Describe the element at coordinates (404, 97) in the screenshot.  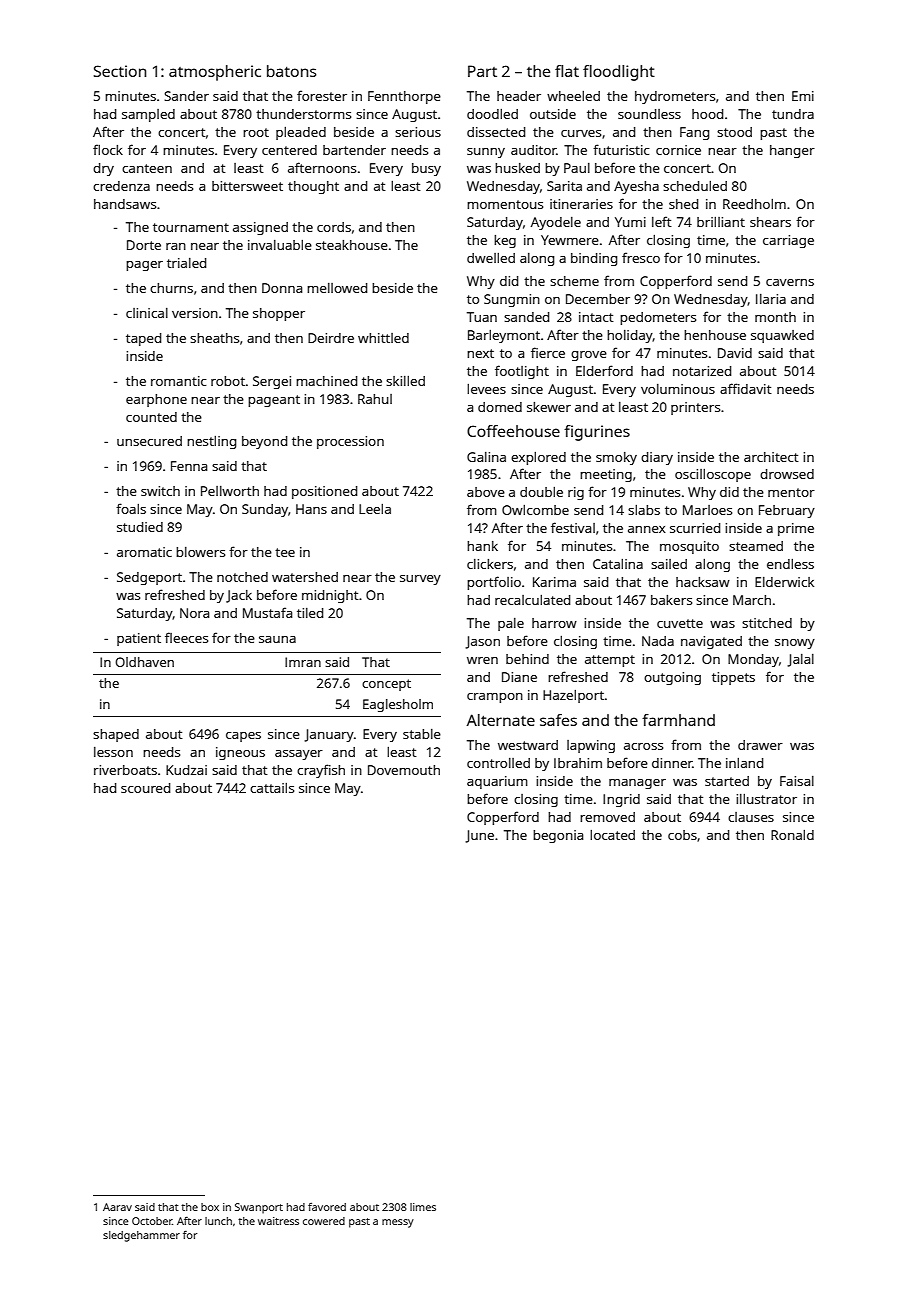
I see `Fennthorpe` at that location.
